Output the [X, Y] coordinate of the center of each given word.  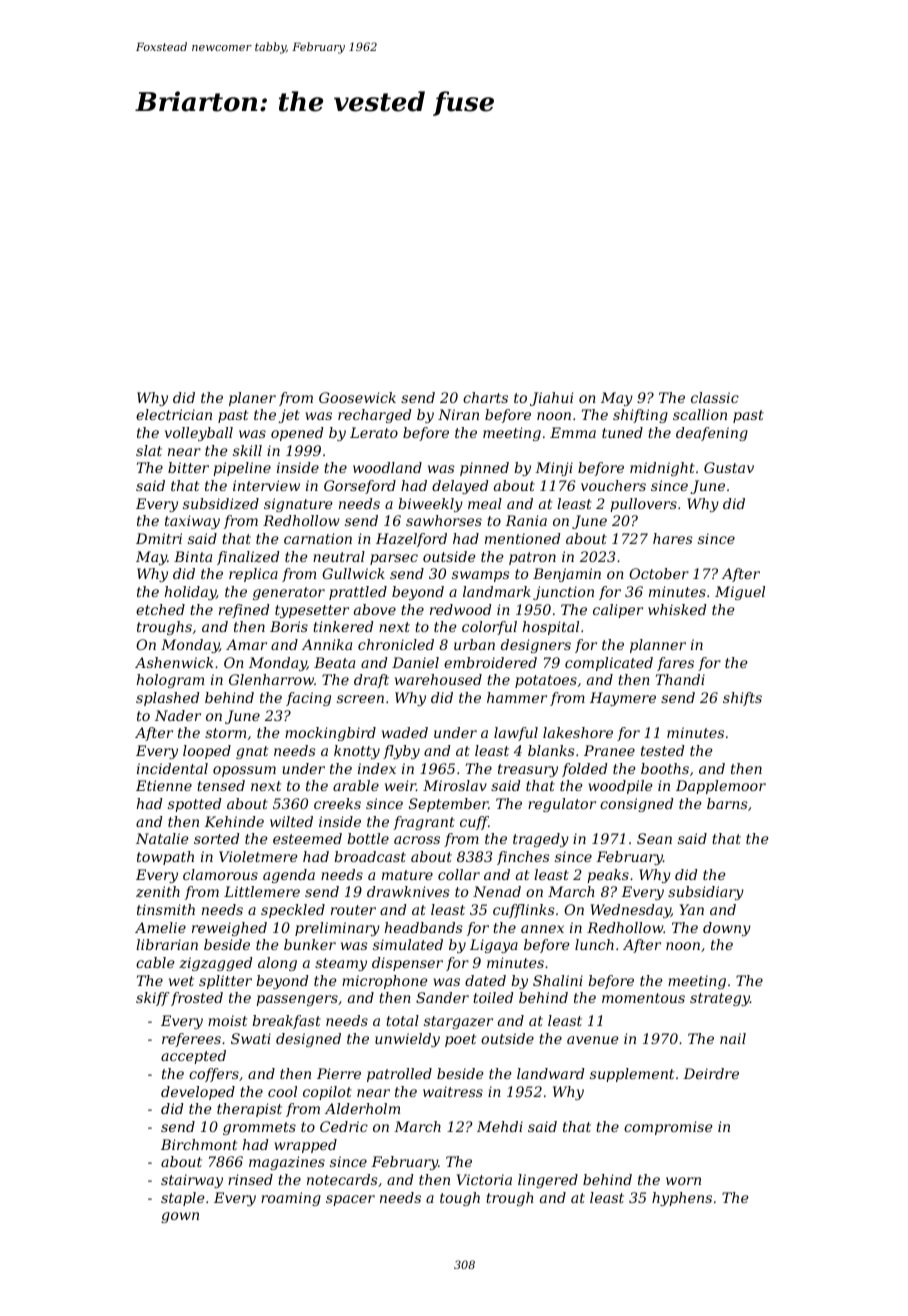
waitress [453, 1091]
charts [485, 397]
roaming [291, 1199]
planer [252, 399]
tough [460, 1199]
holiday [190, 593]
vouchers [613, 485]
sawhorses [444, 520]
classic [715, 397]
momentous [643, 998]
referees [191, 1040]
